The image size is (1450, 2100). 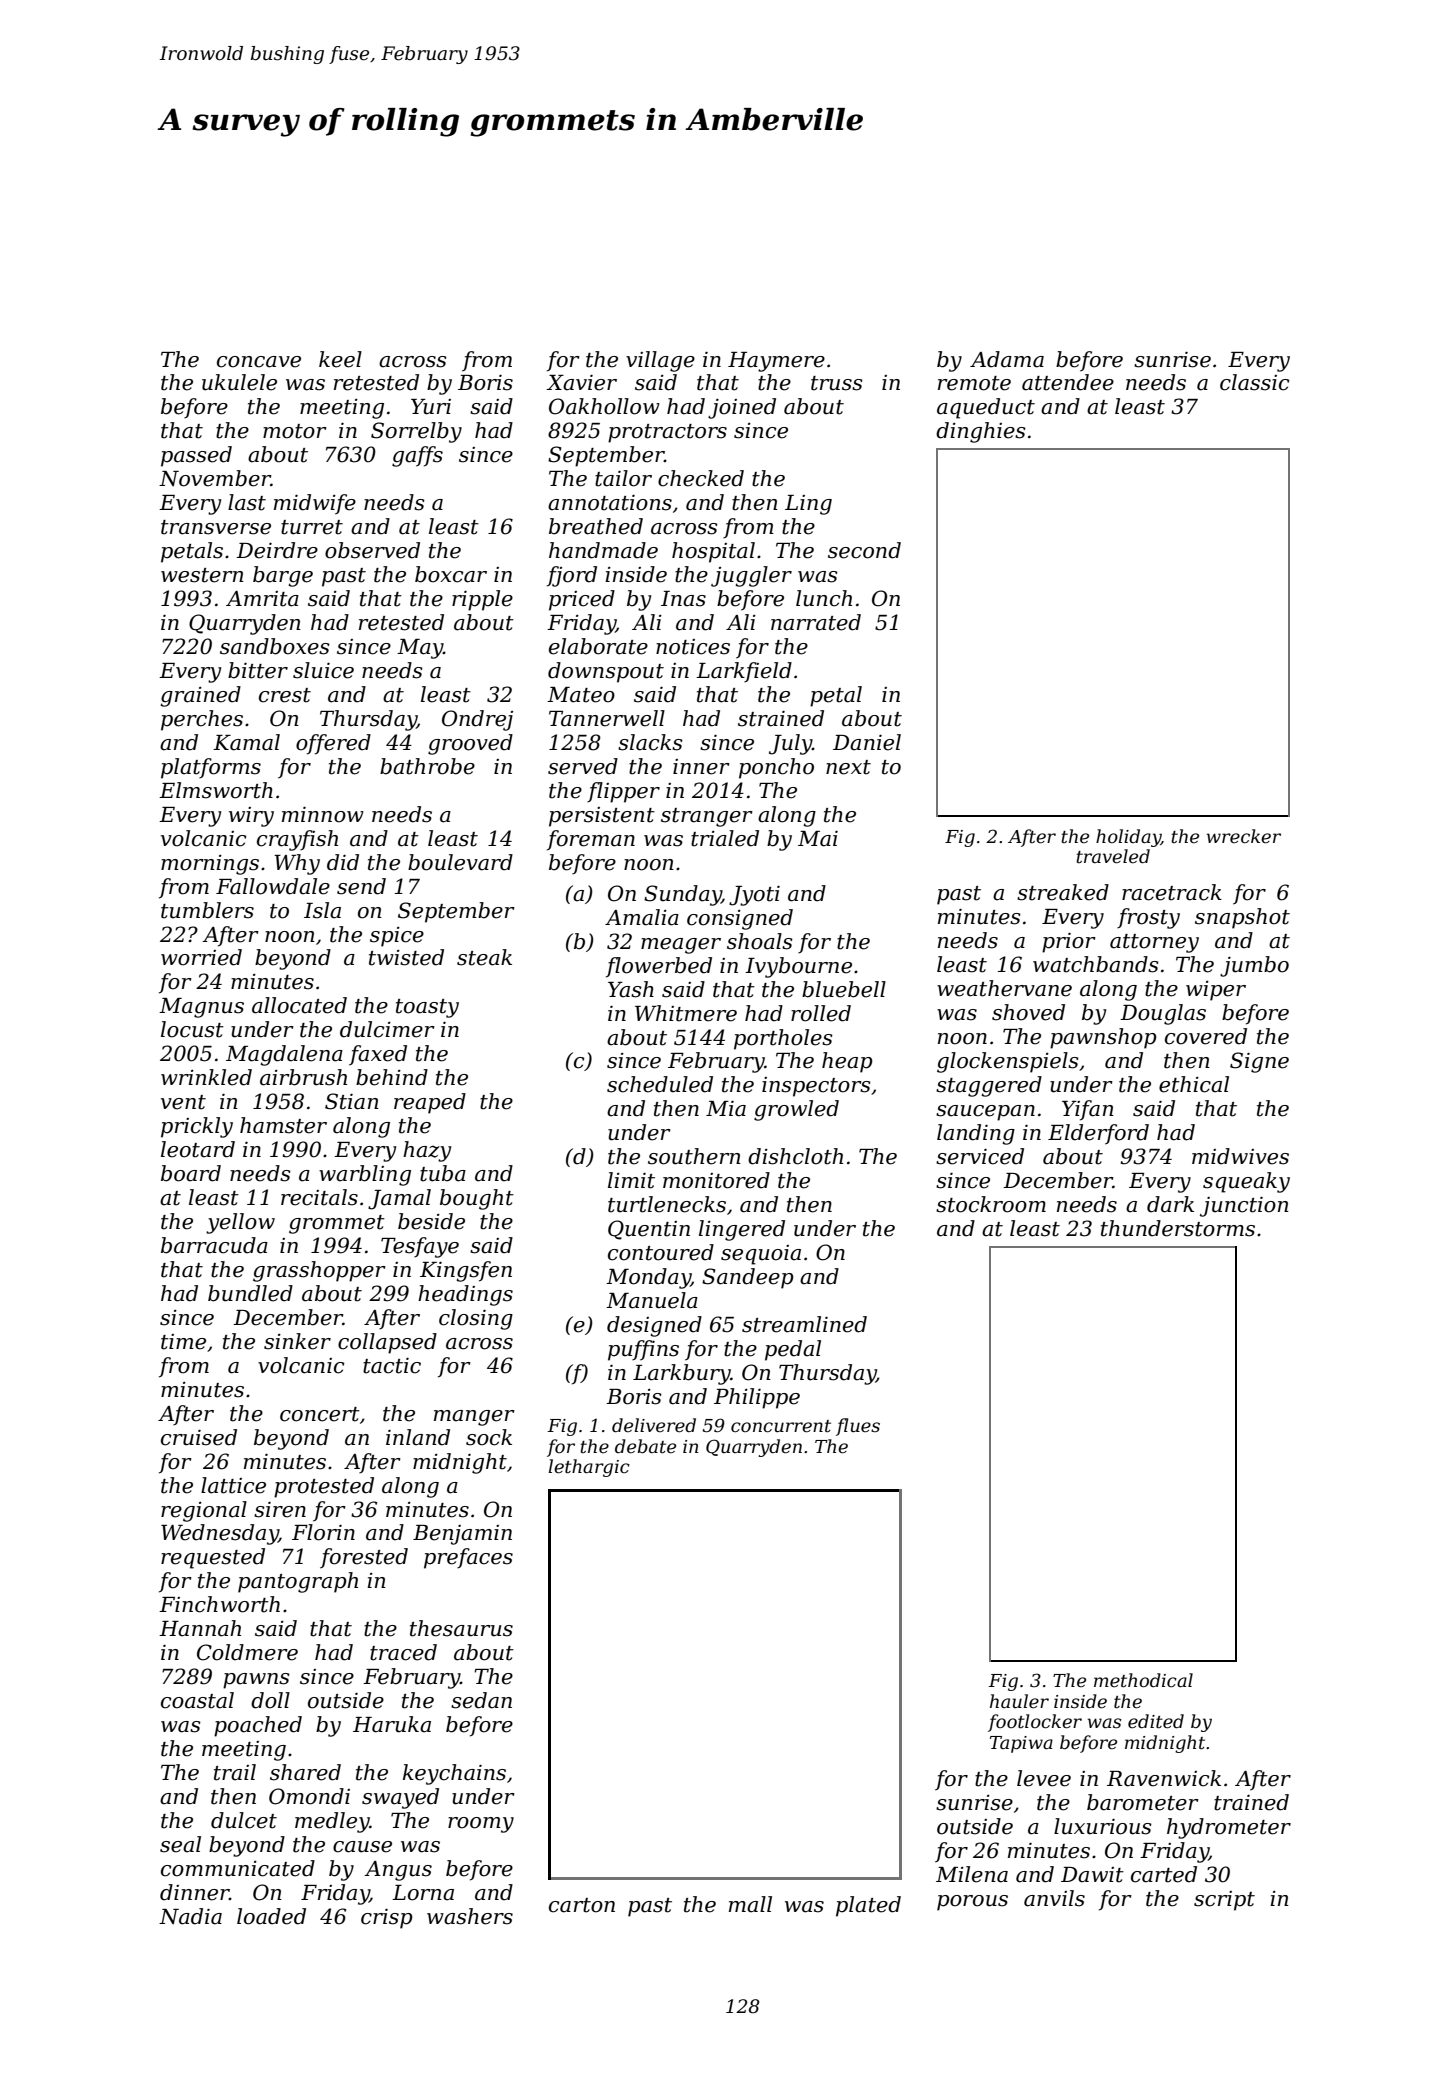 What do you see at coordinates (776, 362) in the screenshot?
I see `Haymere` at bounding box center [776, 362].
